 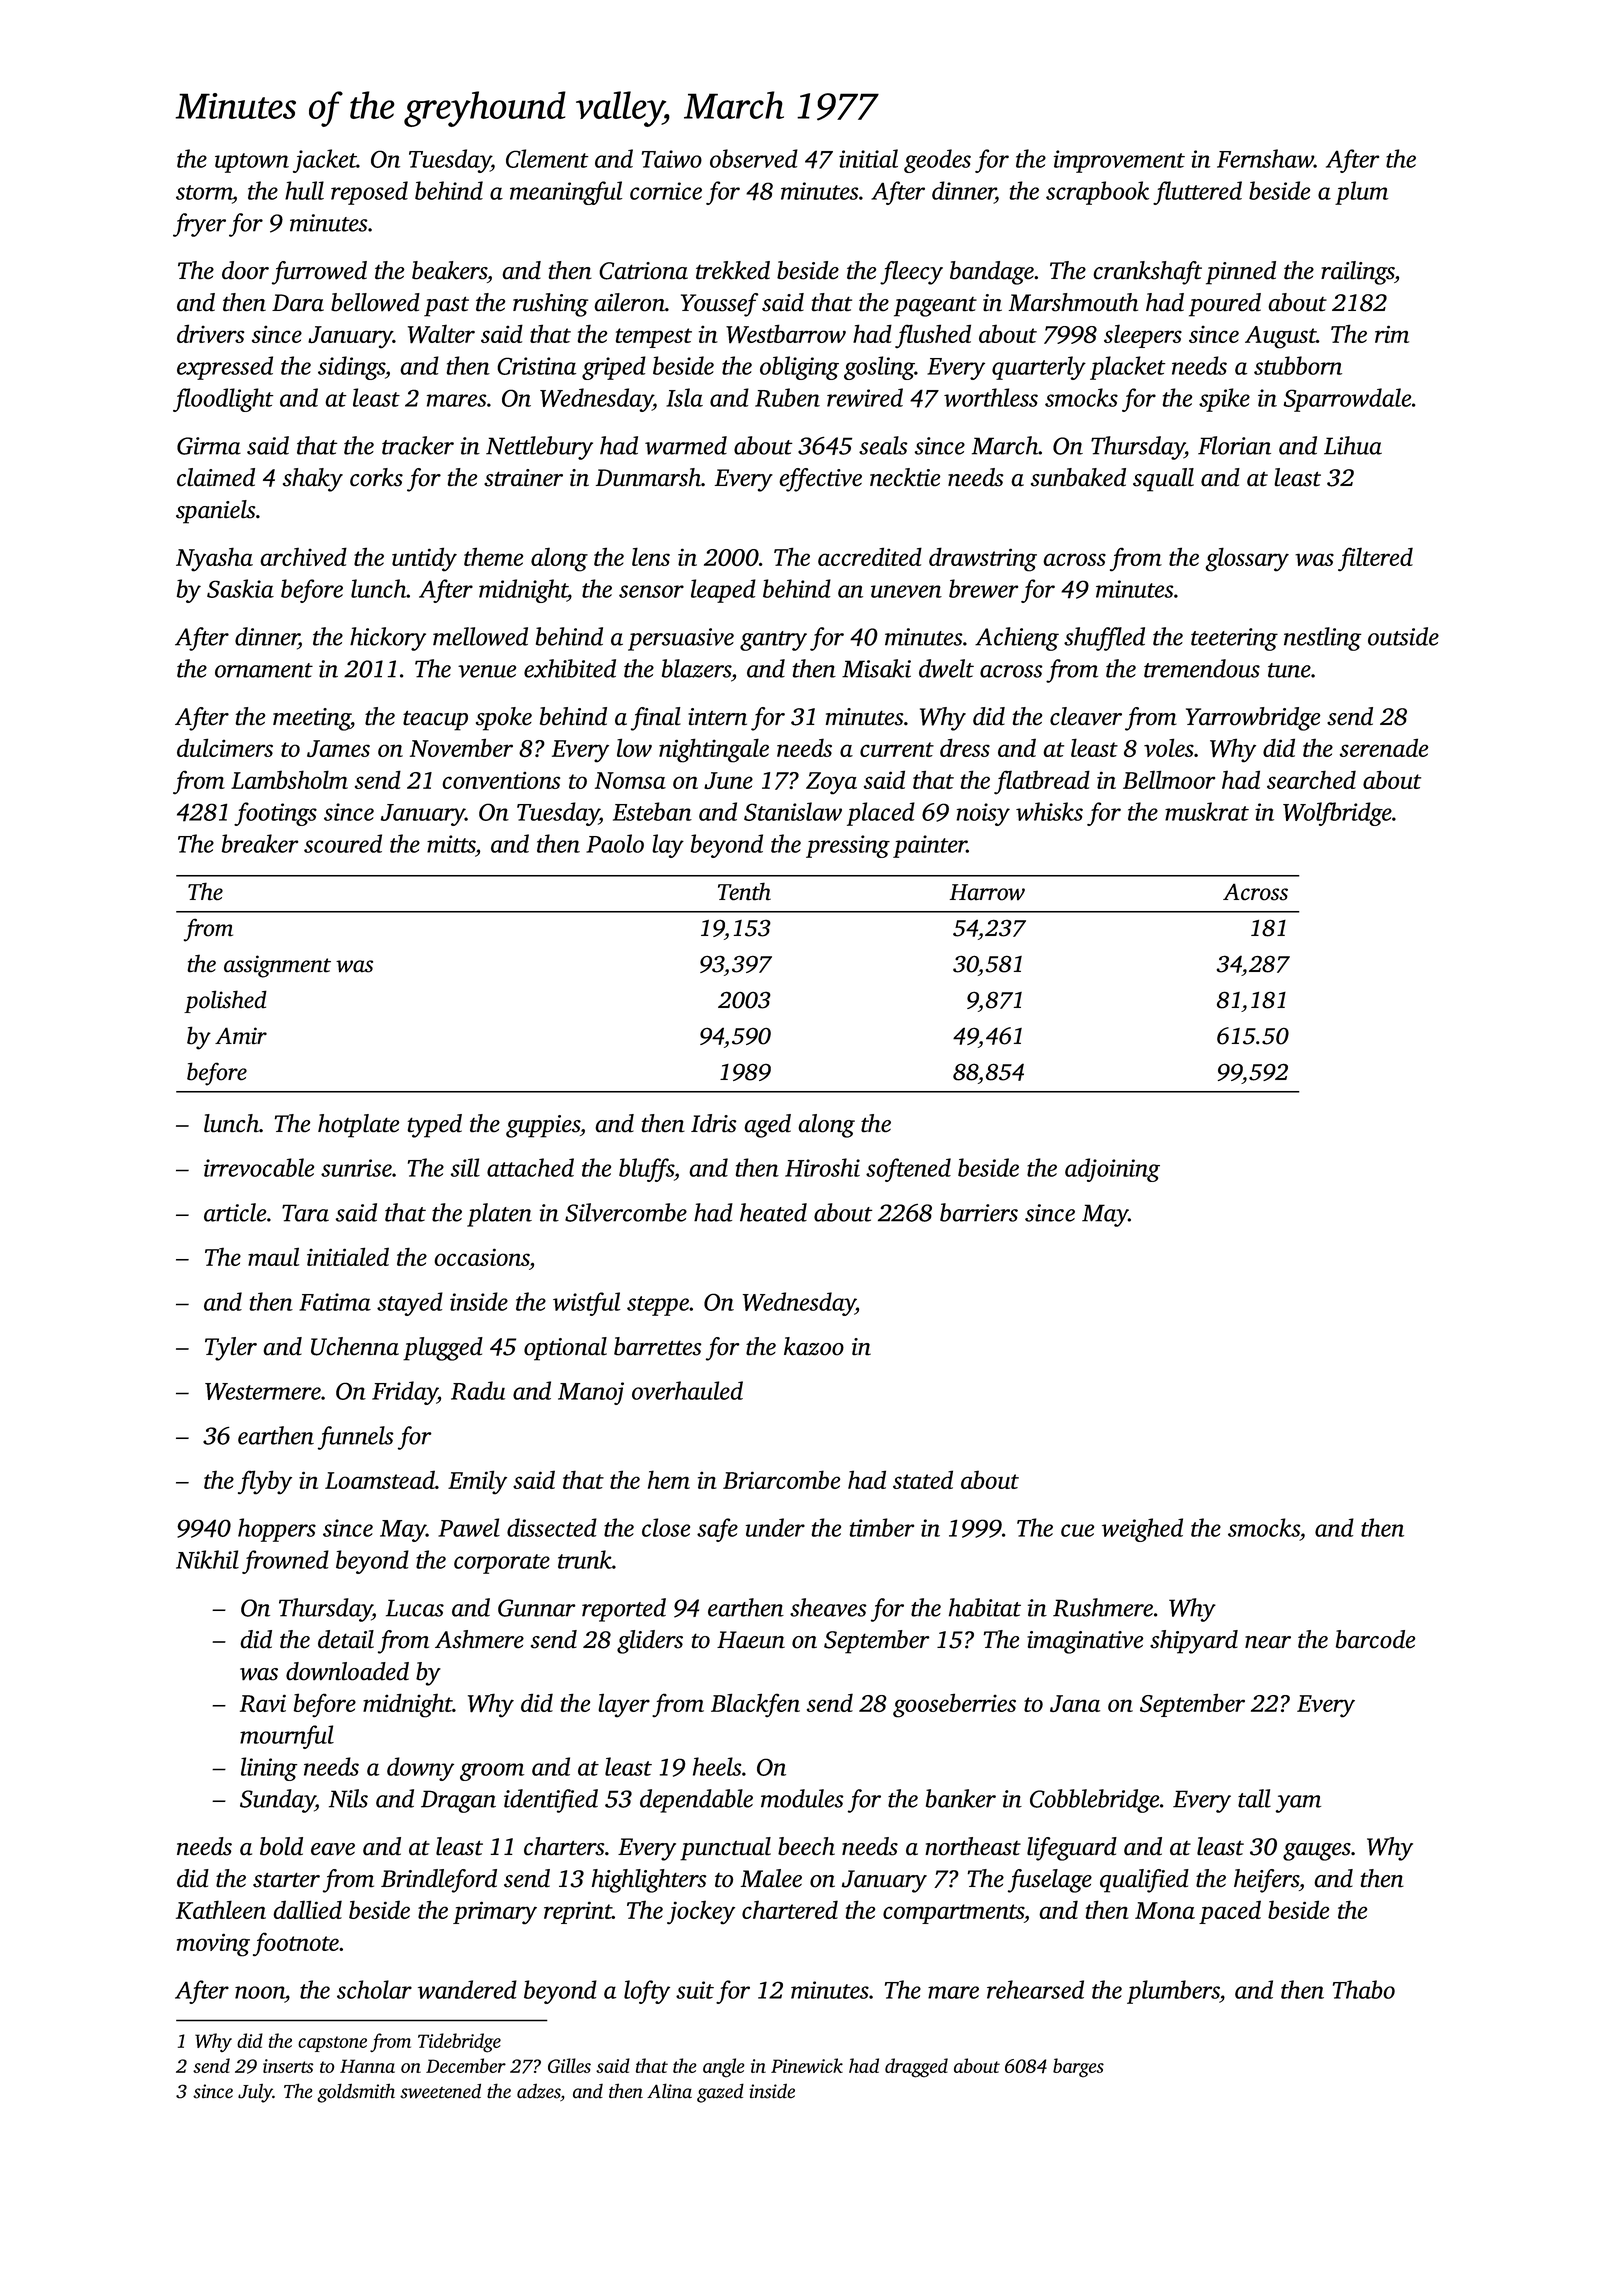 What do you see at coordinates (441, 334) in the screenshot?
I see `Walter` at bounding box center [441, 334].
